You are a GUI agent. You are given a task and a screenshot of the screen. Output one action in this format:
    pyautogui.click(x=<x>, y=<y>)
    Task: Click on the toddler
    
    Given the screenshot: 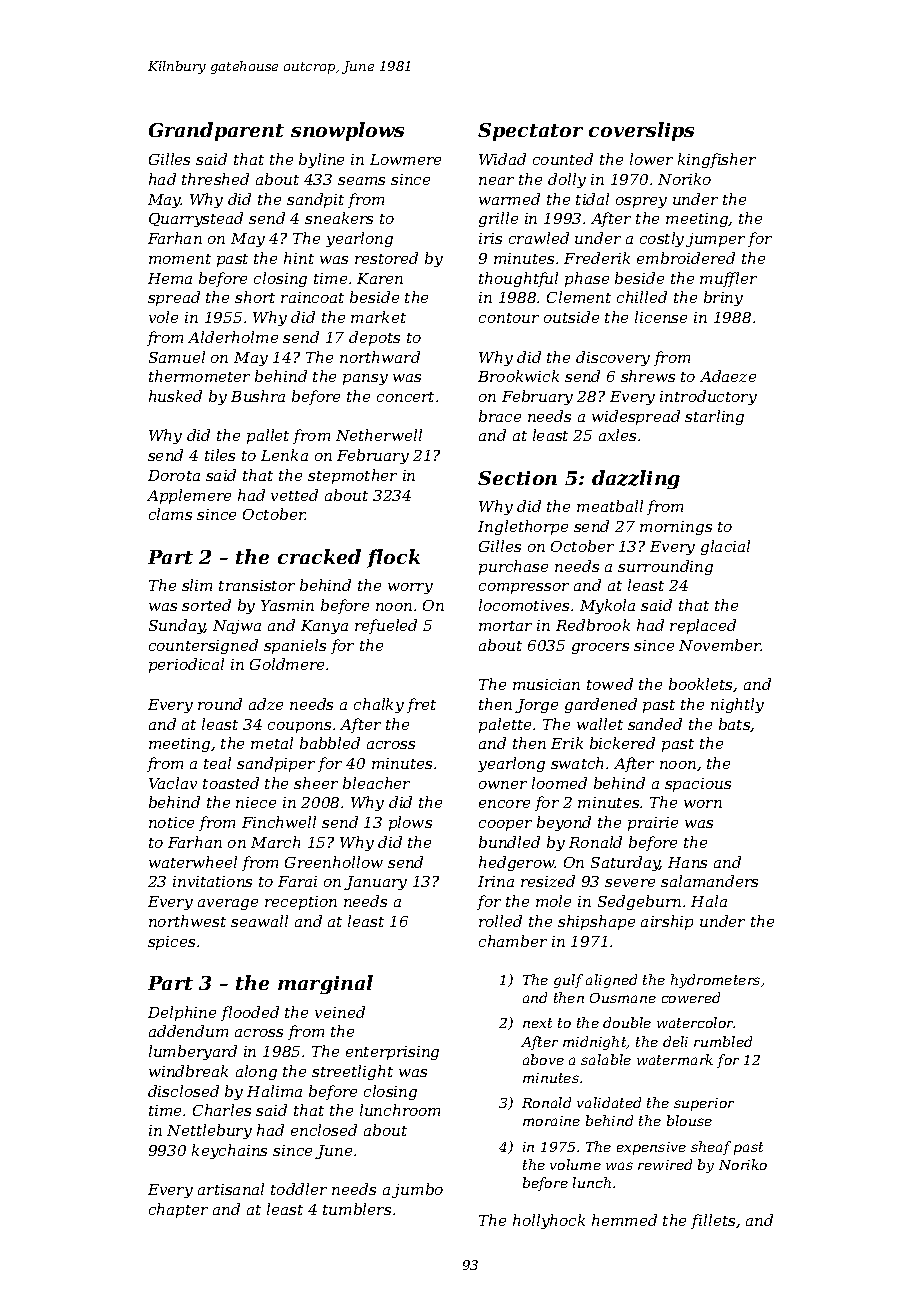 What is the action you would take?
    pyautogui.click(x=299, y=1189)
